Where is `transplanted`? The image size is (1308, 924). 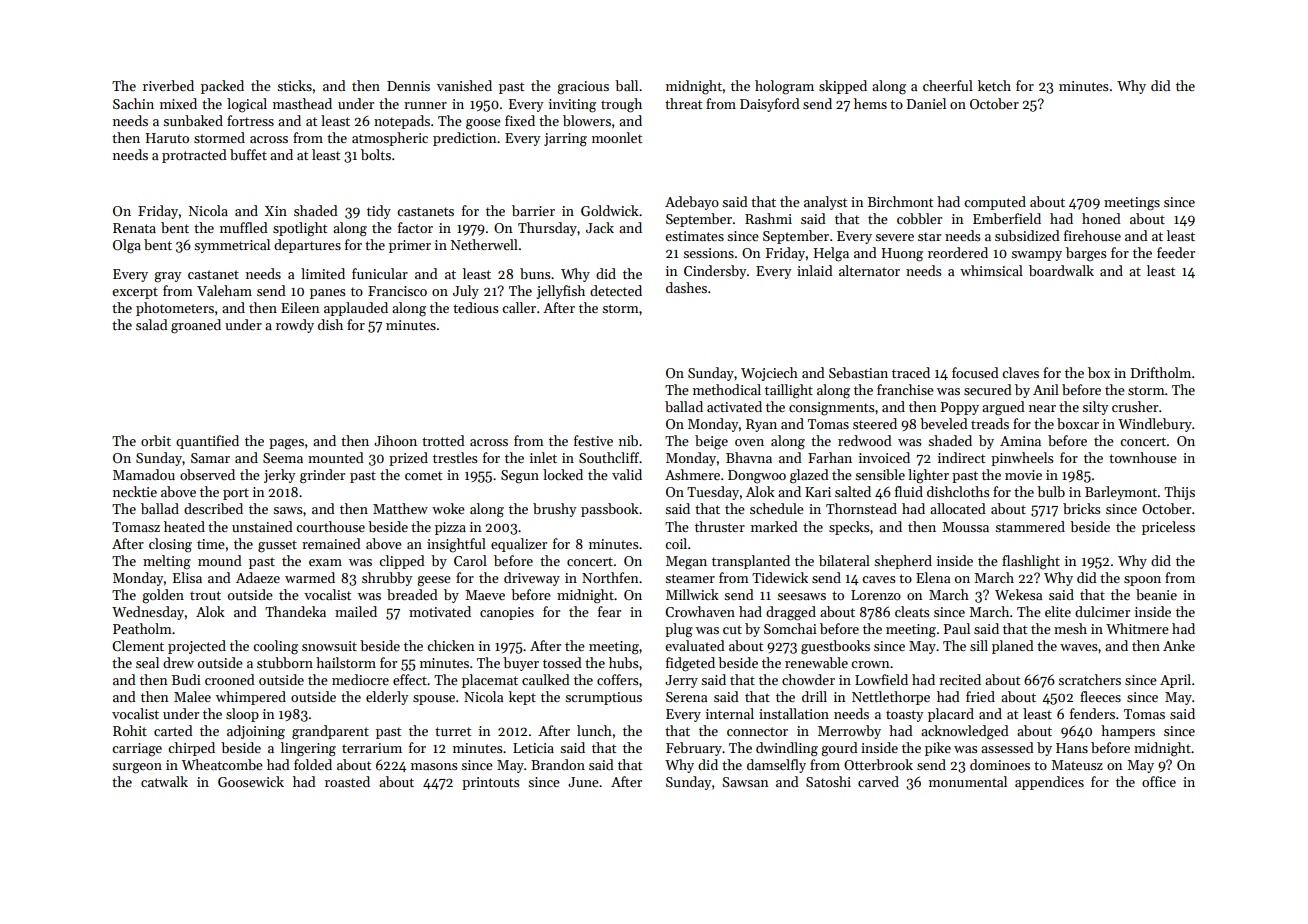
transplanted is located at coordinates (751, 562).
